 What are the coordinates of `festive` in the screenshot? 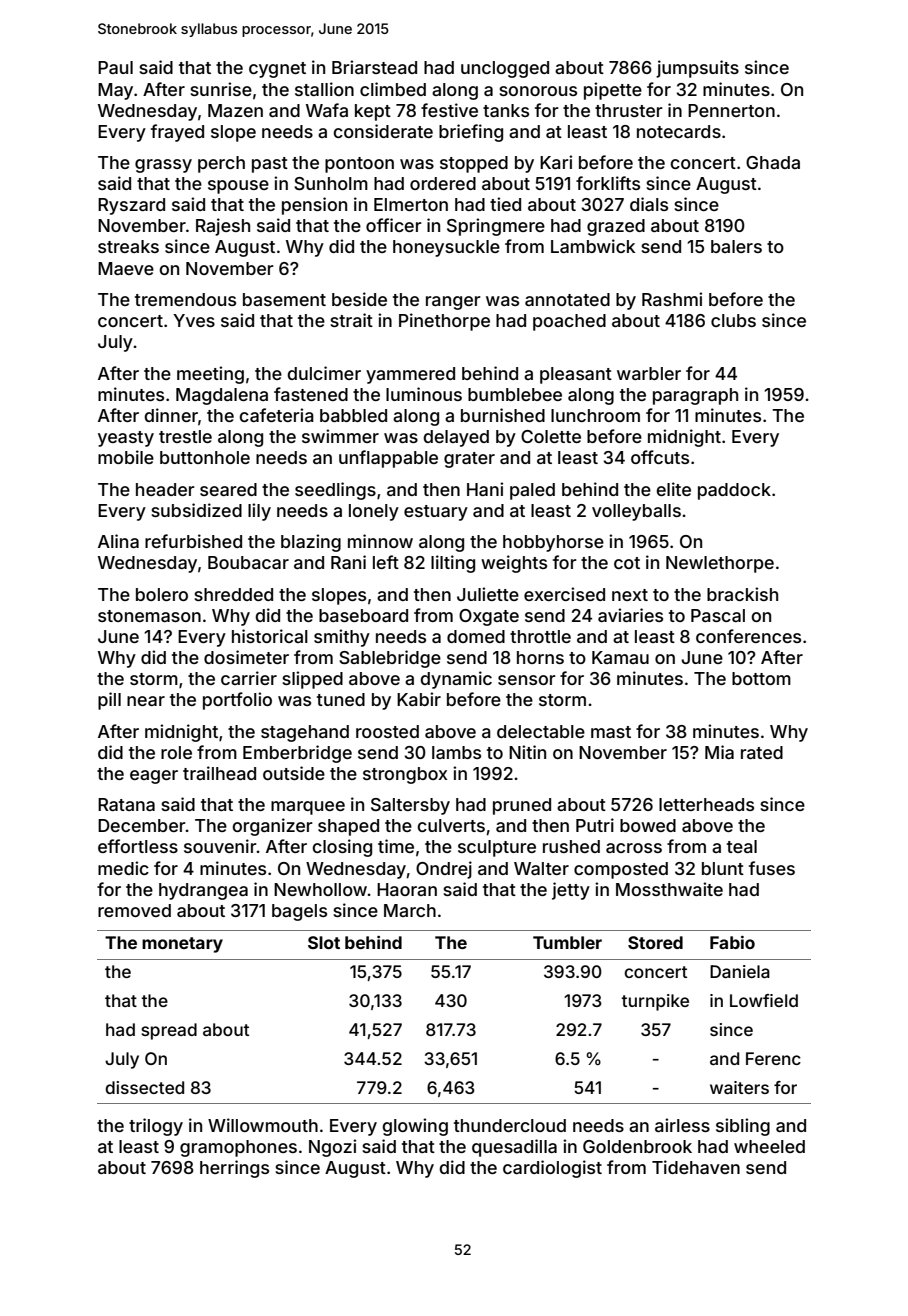 It's located at (449, 110).
